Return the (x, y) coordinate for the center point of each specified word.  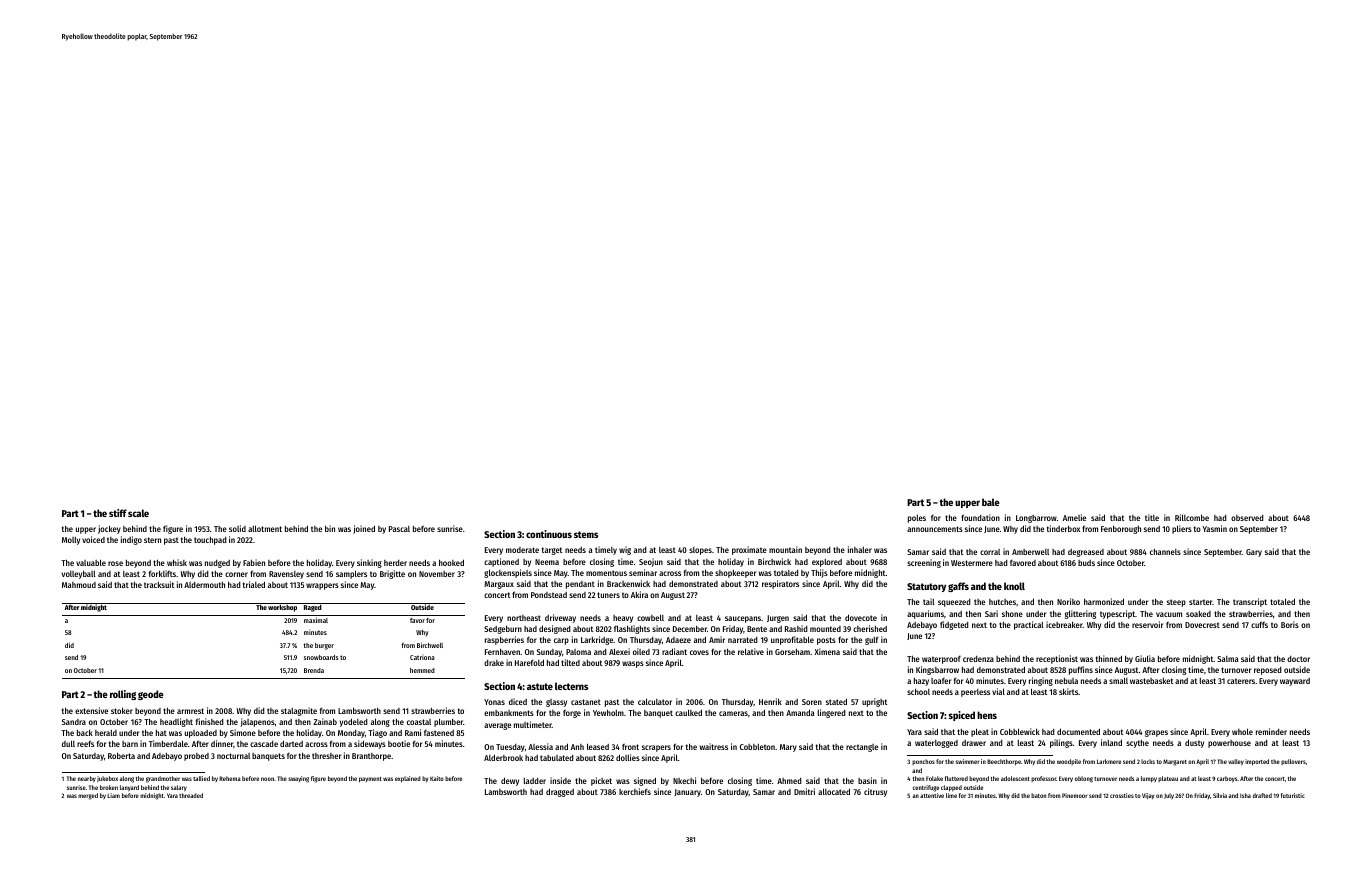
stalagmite (299, 711)
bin (330, 528)
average (497, 726)
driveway (560, 618)
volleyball (79, 574)
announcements (935, 529)
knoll (1014, 586)
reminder (1271, 731)
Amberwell (1030, 552)
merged (88, 796)
